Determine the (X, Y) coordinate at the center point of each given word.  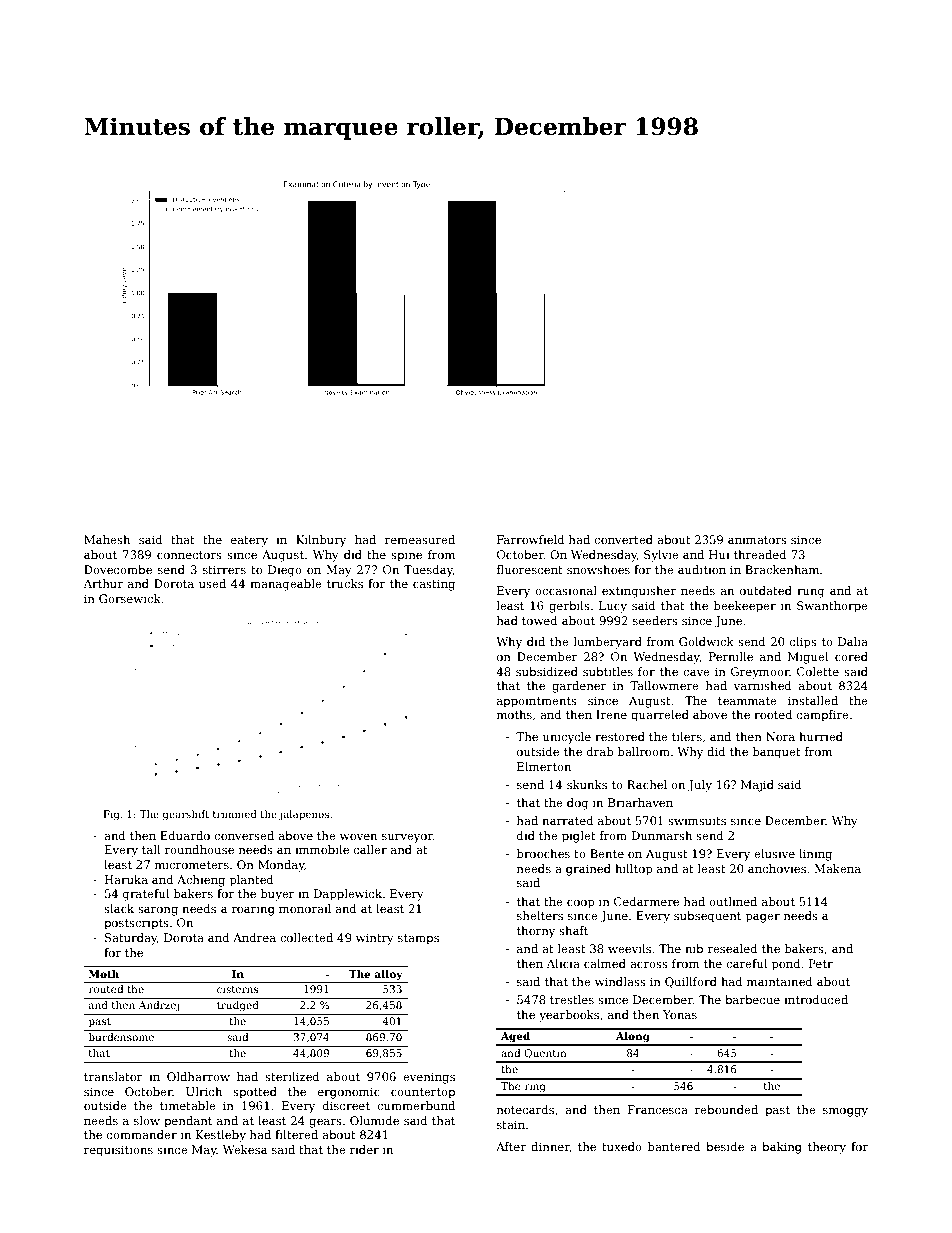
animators (757, 539)
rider (364, 1149)
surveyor (407, 838)
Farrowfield (531, 539)
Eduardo (185, 835)
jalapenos (304, 815)
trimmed (235, 814)
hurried (821, 736)
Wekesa (245, 1149)
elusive (774, 853)
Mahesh (107, 539)
